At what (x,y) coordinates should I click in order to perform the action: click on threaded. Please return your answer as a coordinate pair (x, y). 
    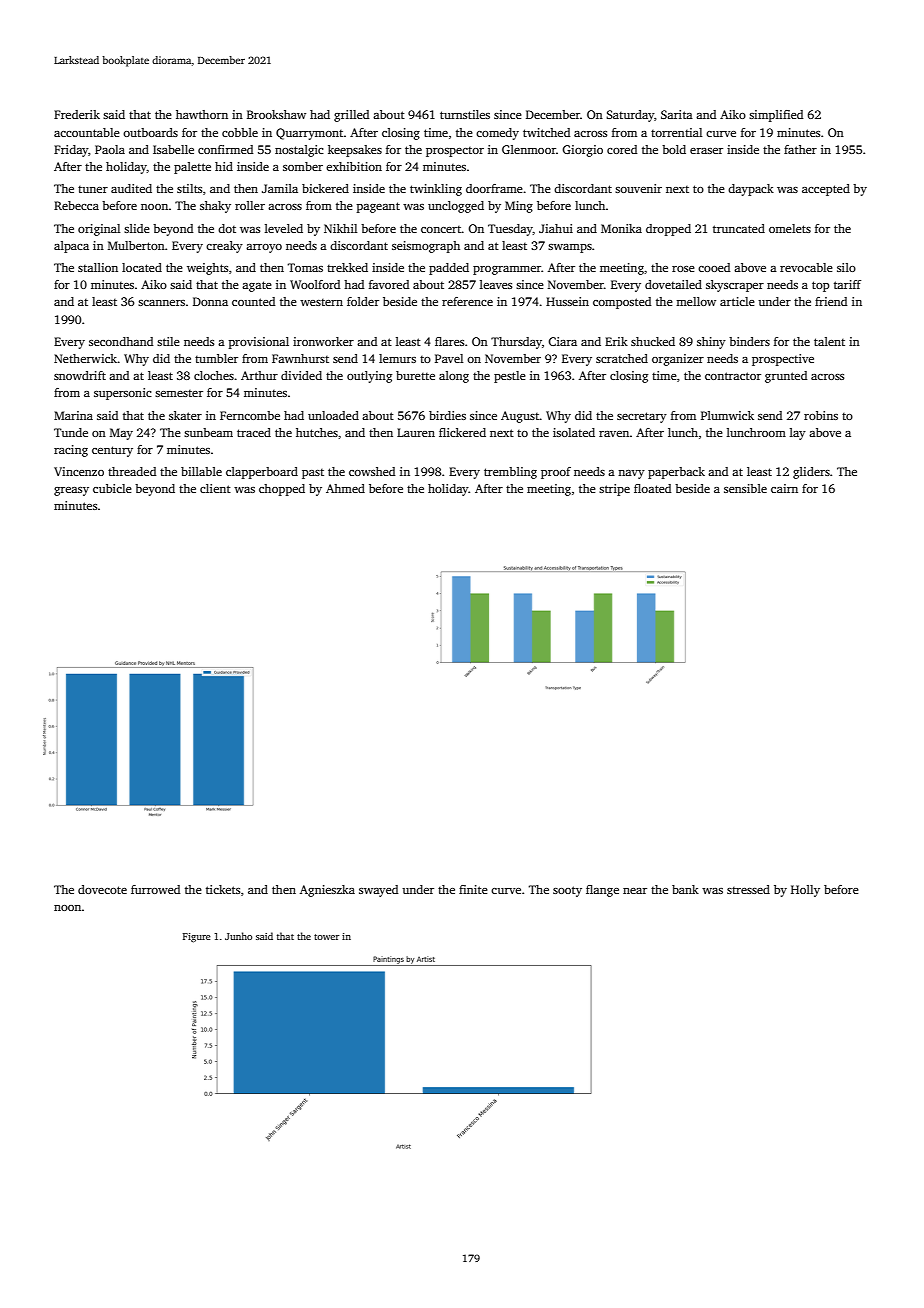
    Looking at the image, I should click on (132, 471).
